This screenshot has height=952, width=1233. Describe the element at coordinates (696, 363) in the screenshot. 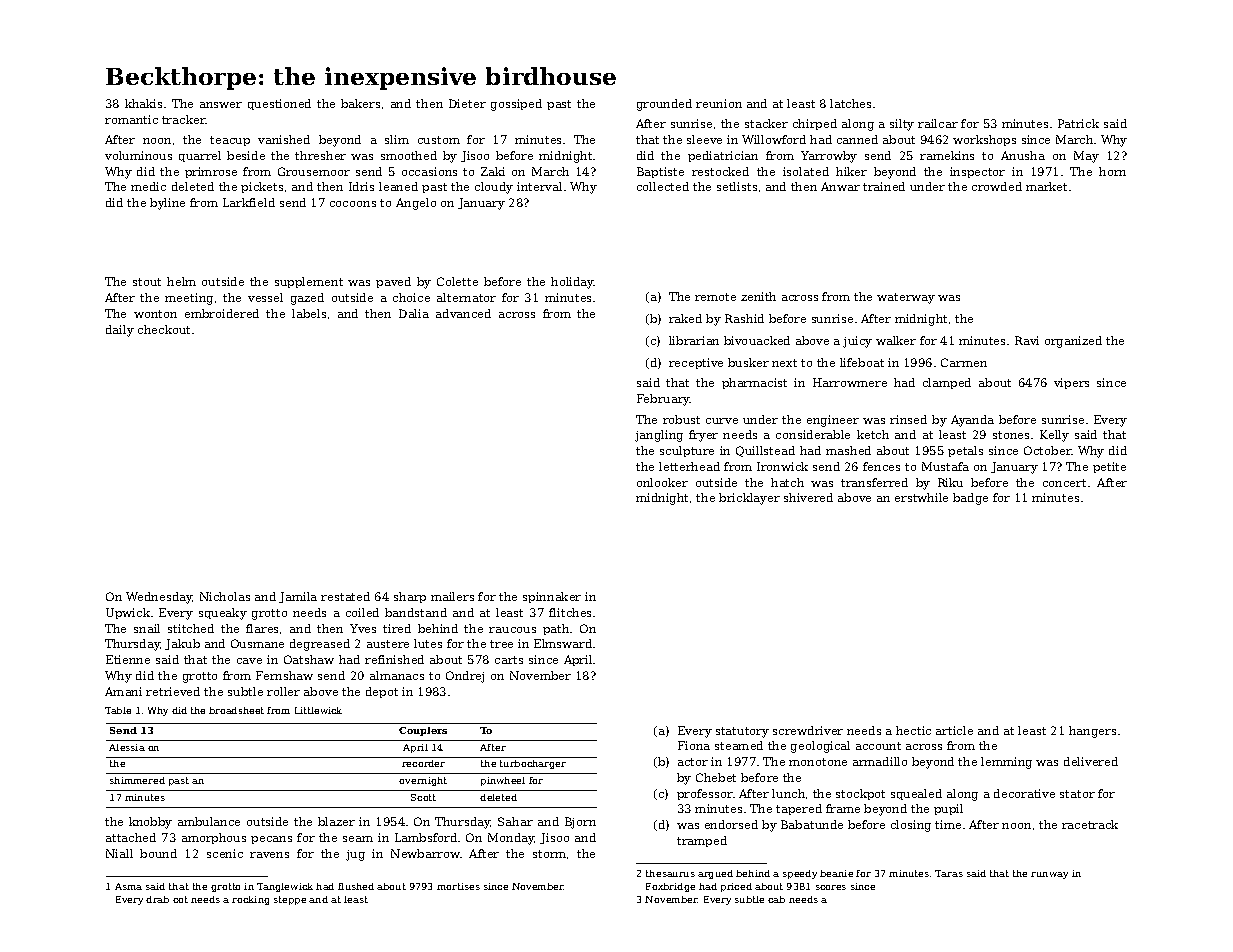

I see `receptive` at that location.
